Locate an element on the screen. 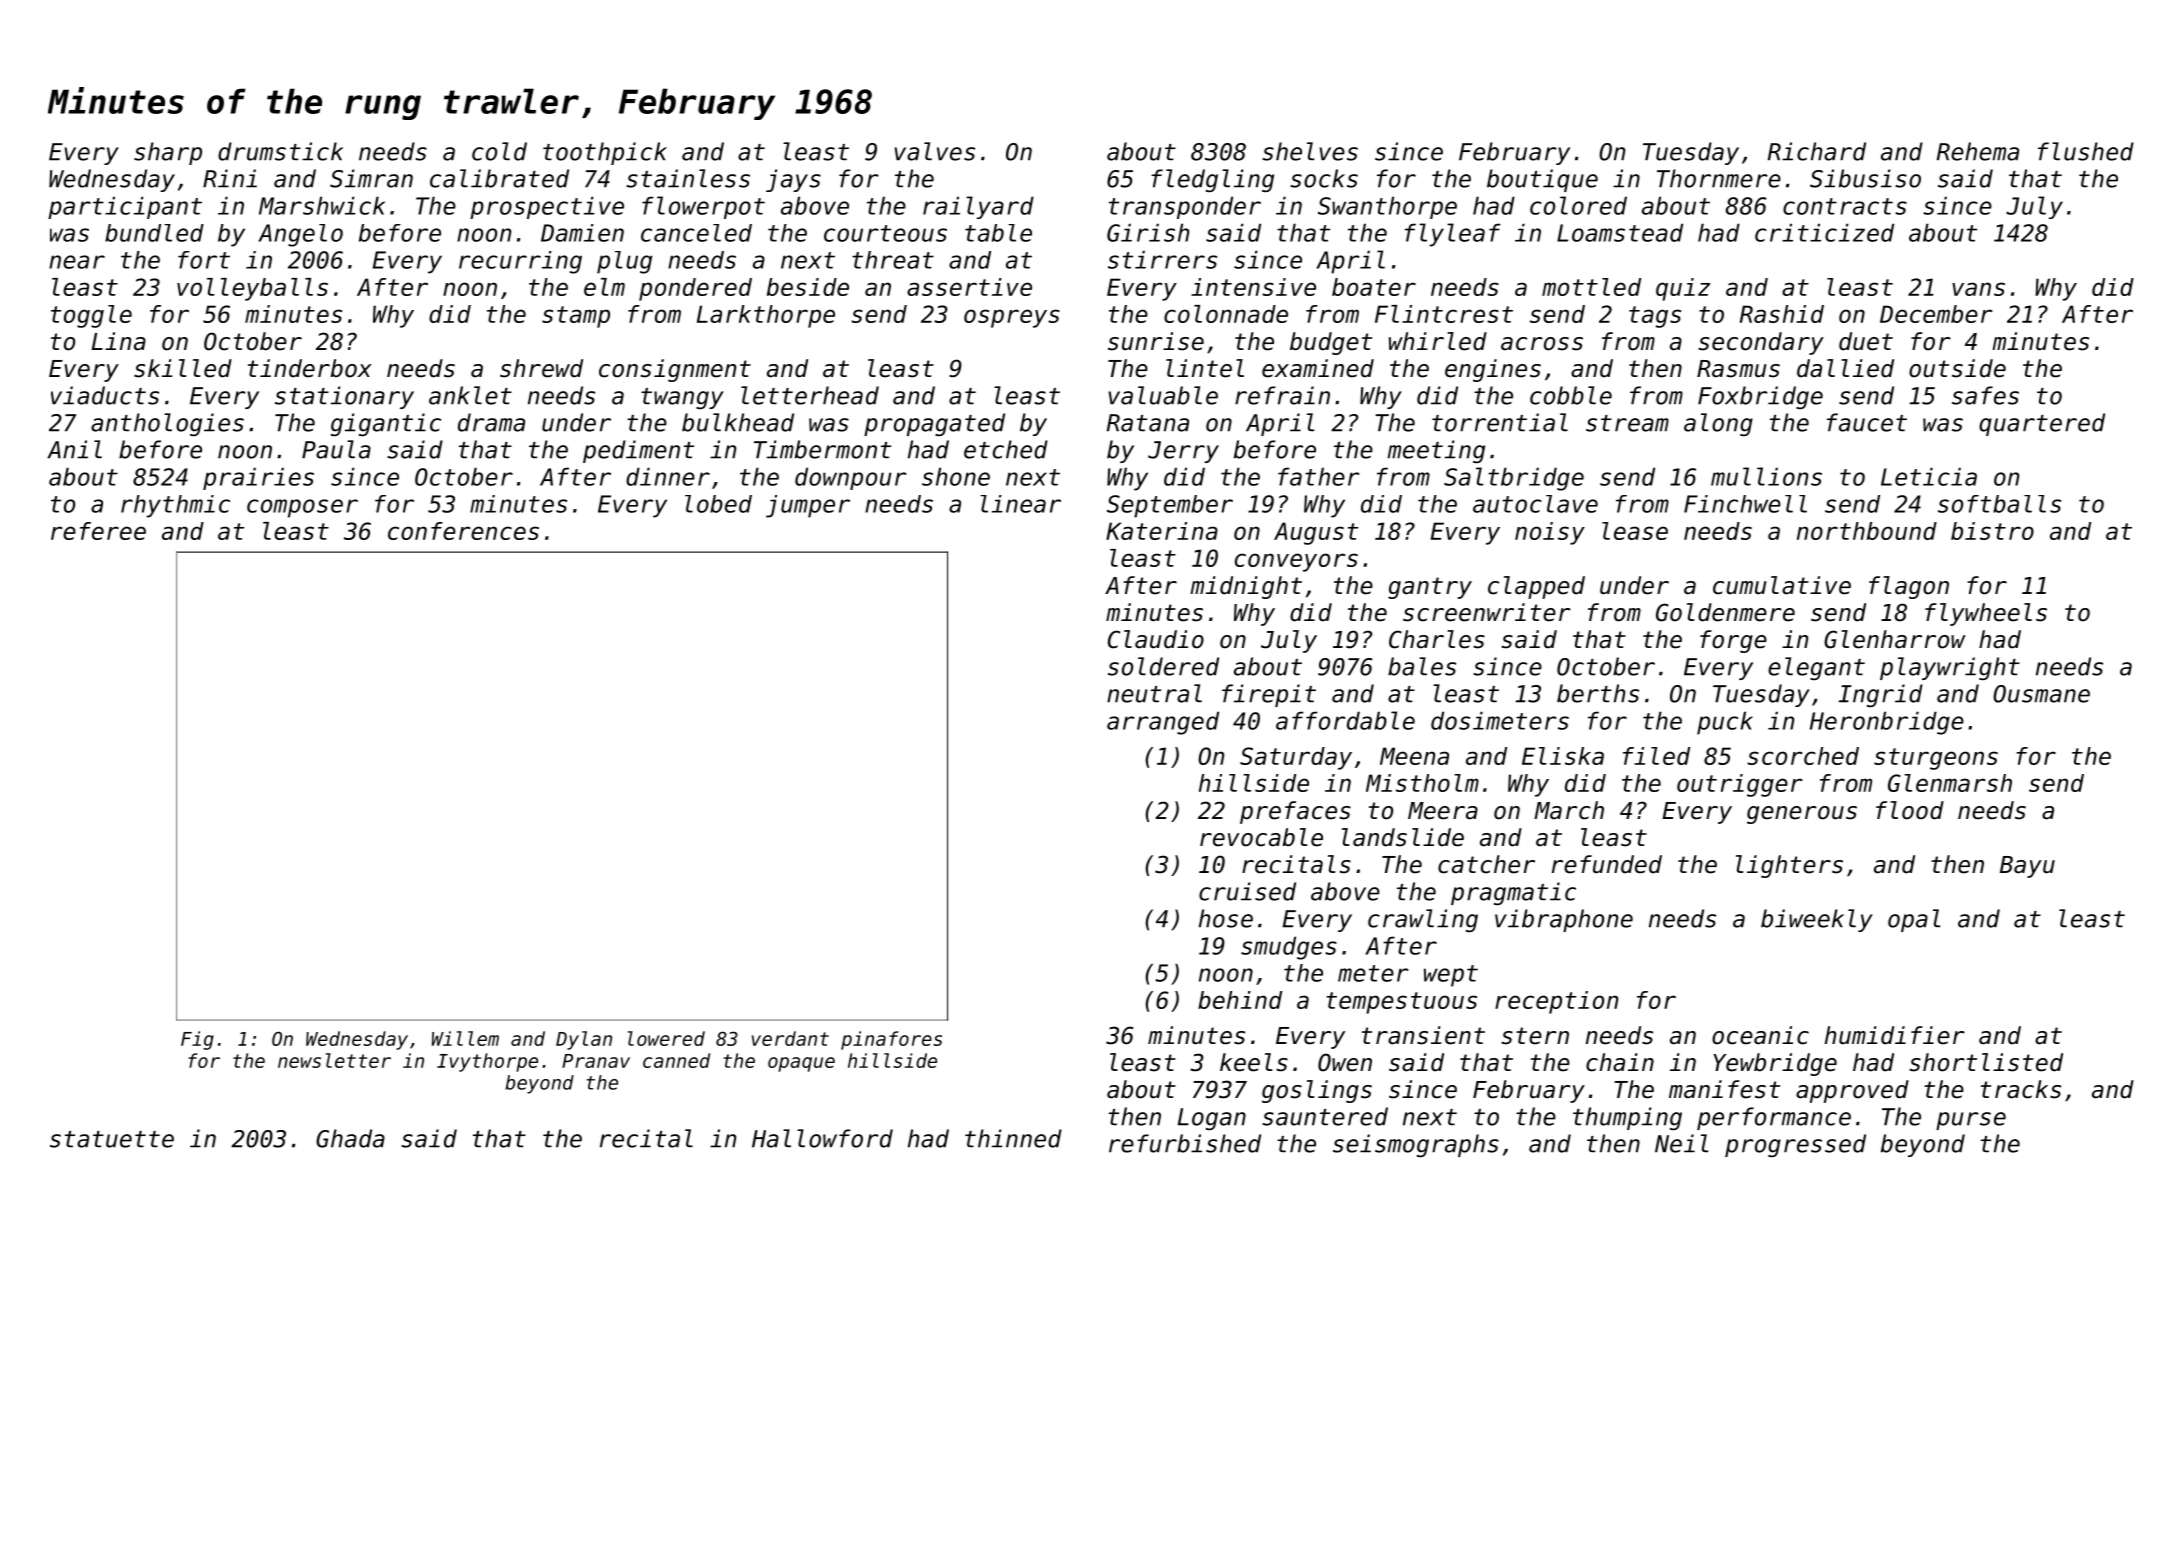 The height and width of the screenshot is (1543, 2182). statuette is located at coordinates (112, 1139).
